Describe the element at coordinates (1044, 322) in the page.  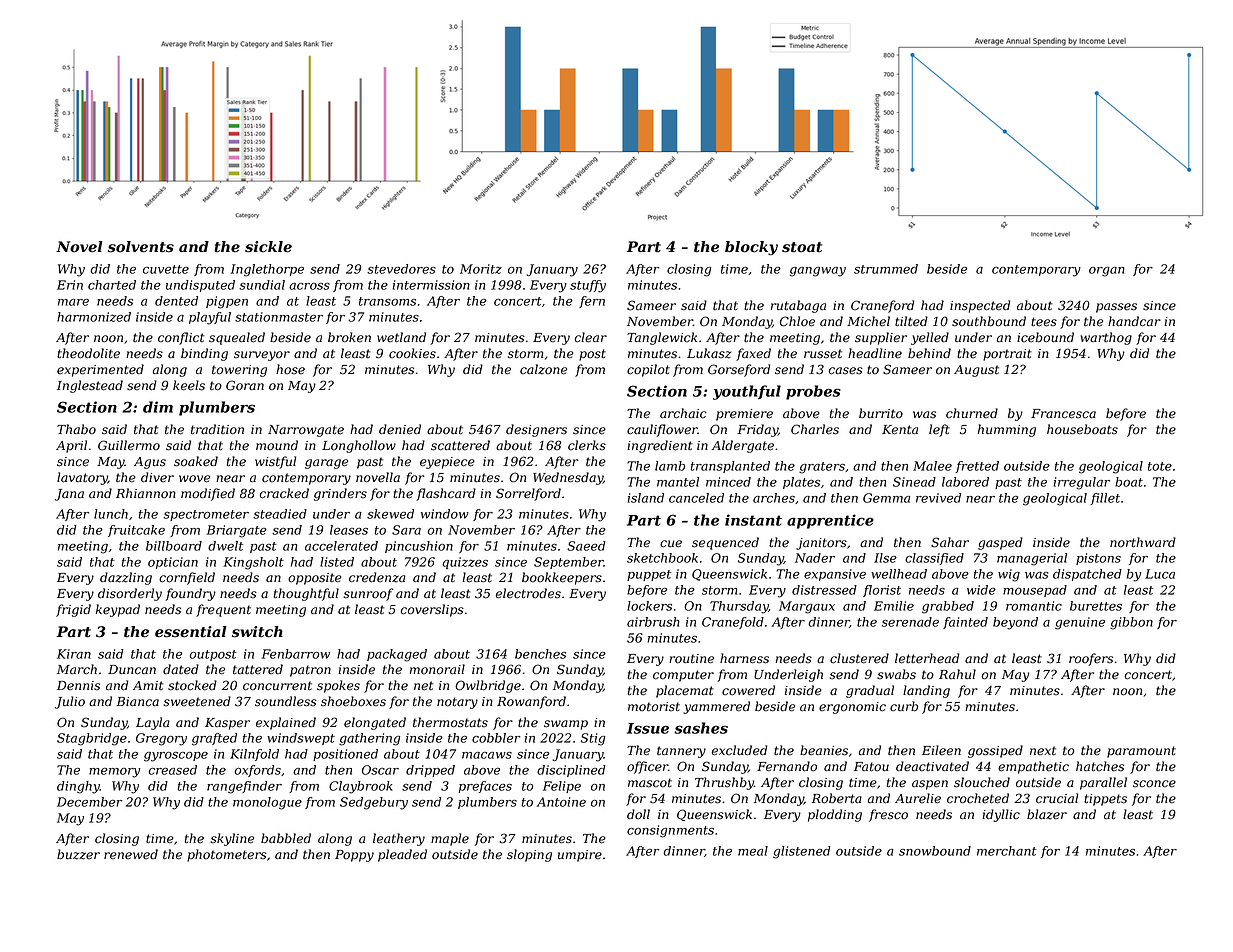
I see `tees` at that location.
